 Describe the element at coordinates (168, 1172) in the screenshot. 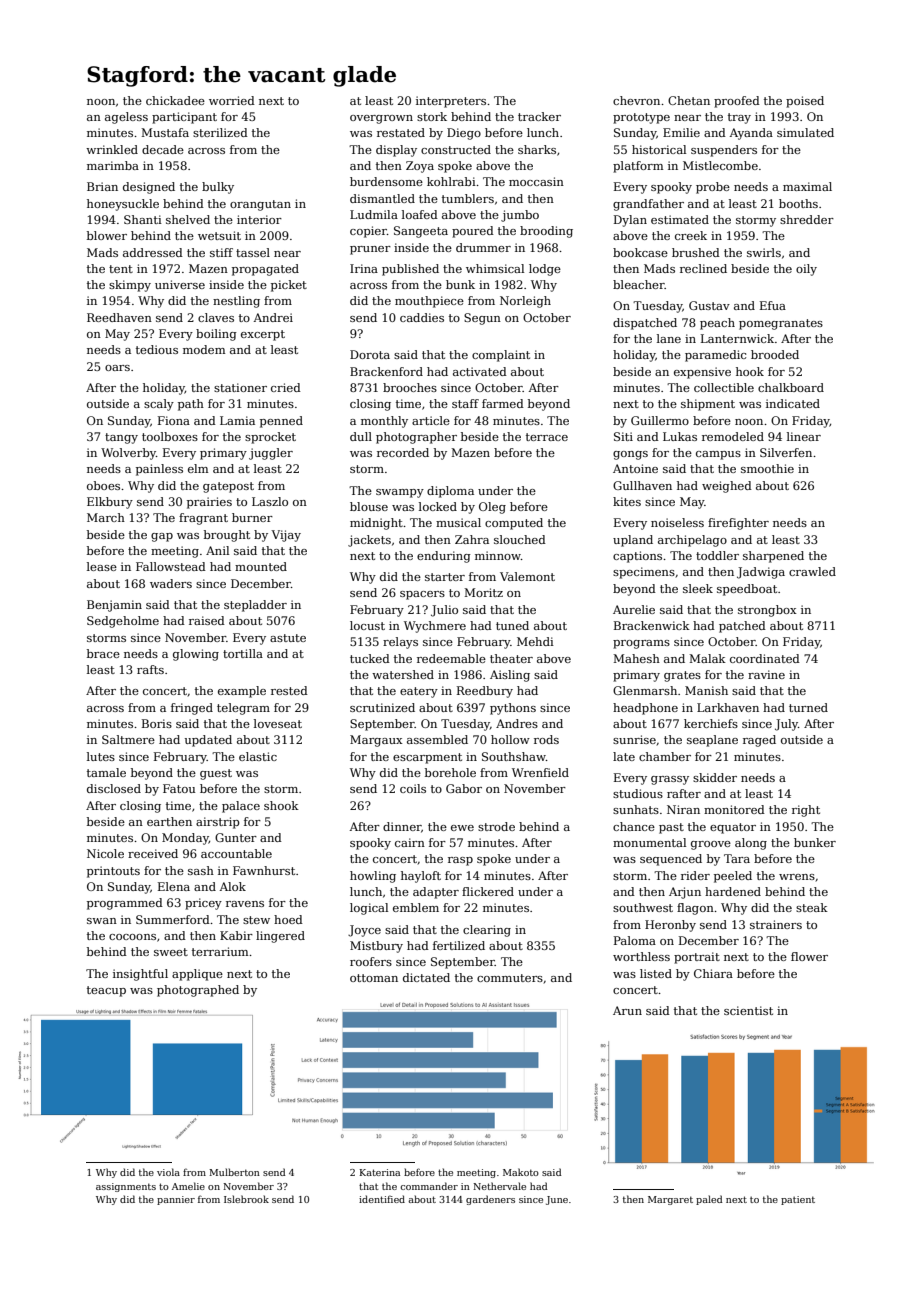

I see `viola` at that location.
